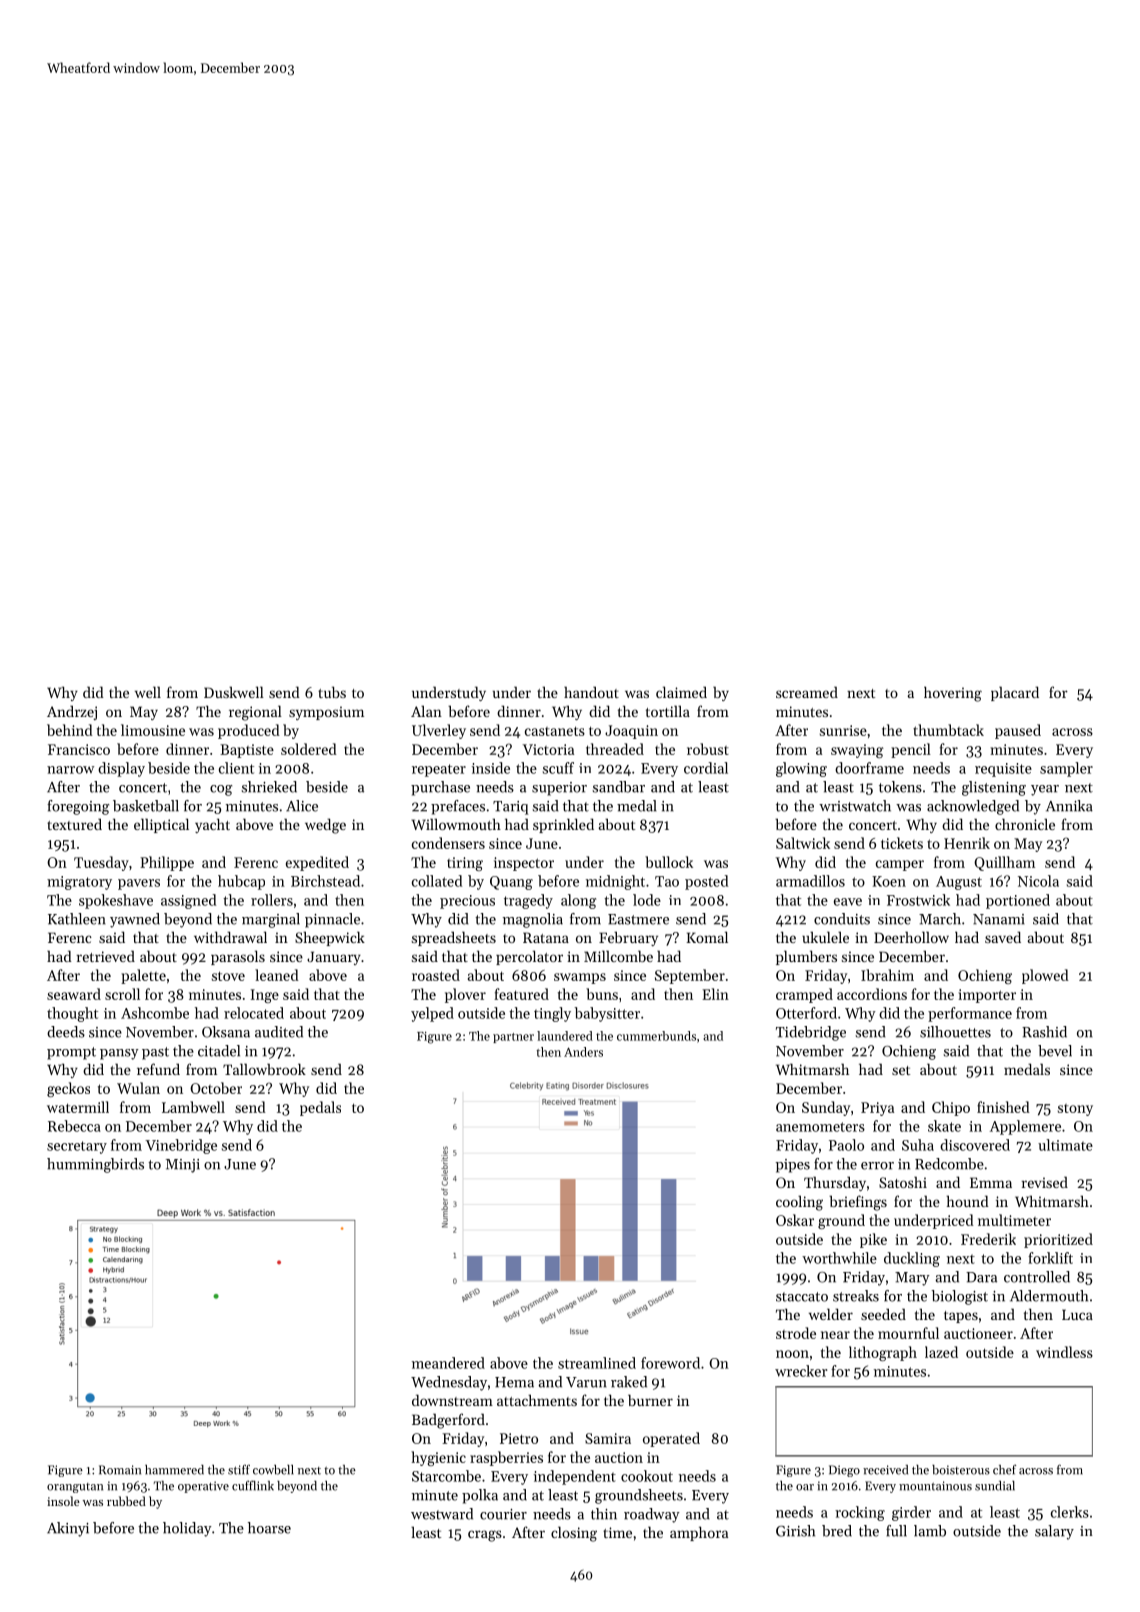 The height and width of the document is (1612, 1140). What do you see at coordinates (1069, 806) in the document?
I see `Annika` at bounding box center [1069, 806].
